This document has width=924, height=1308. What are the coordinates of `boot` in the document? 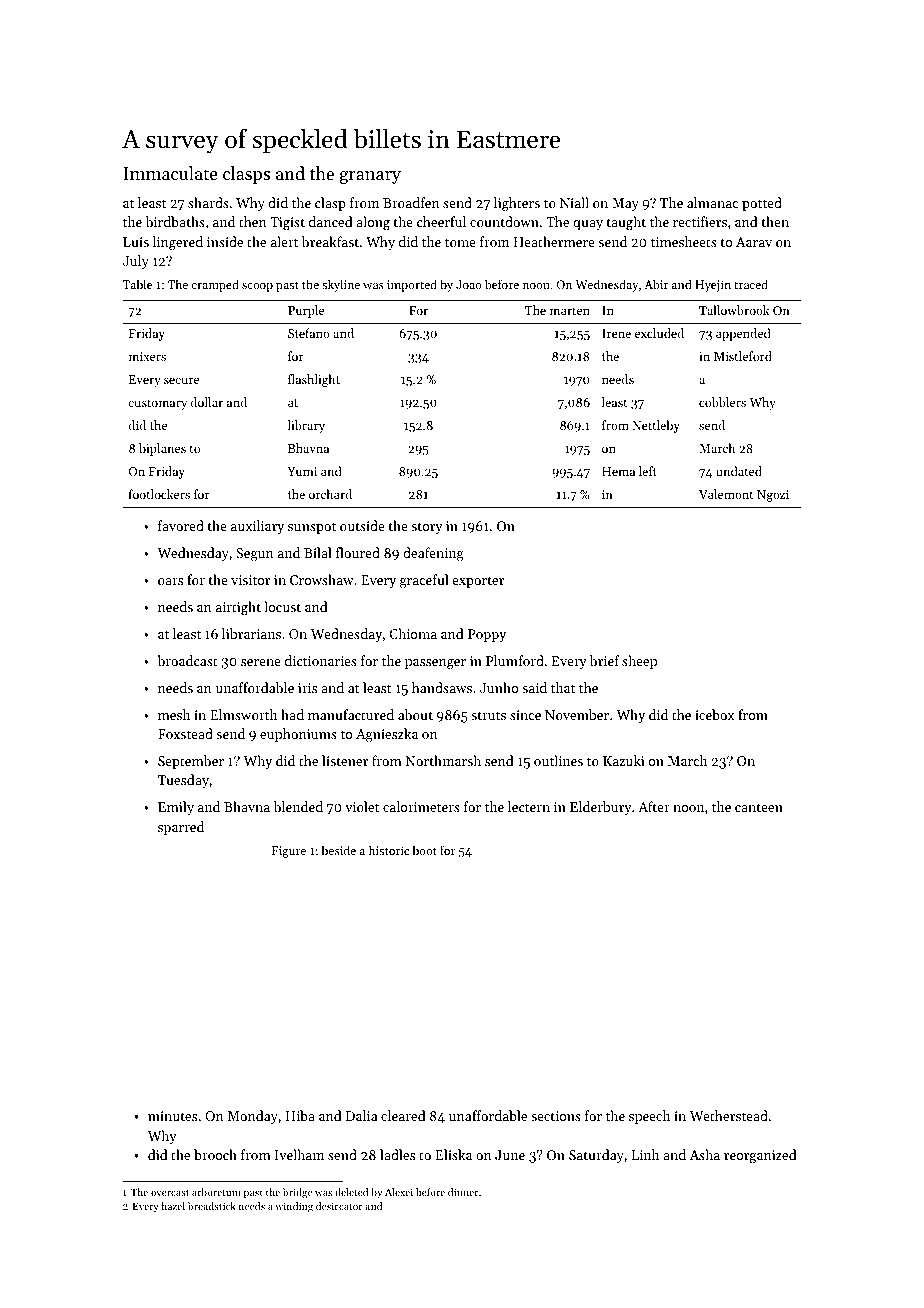 It's located at (425, 850).
